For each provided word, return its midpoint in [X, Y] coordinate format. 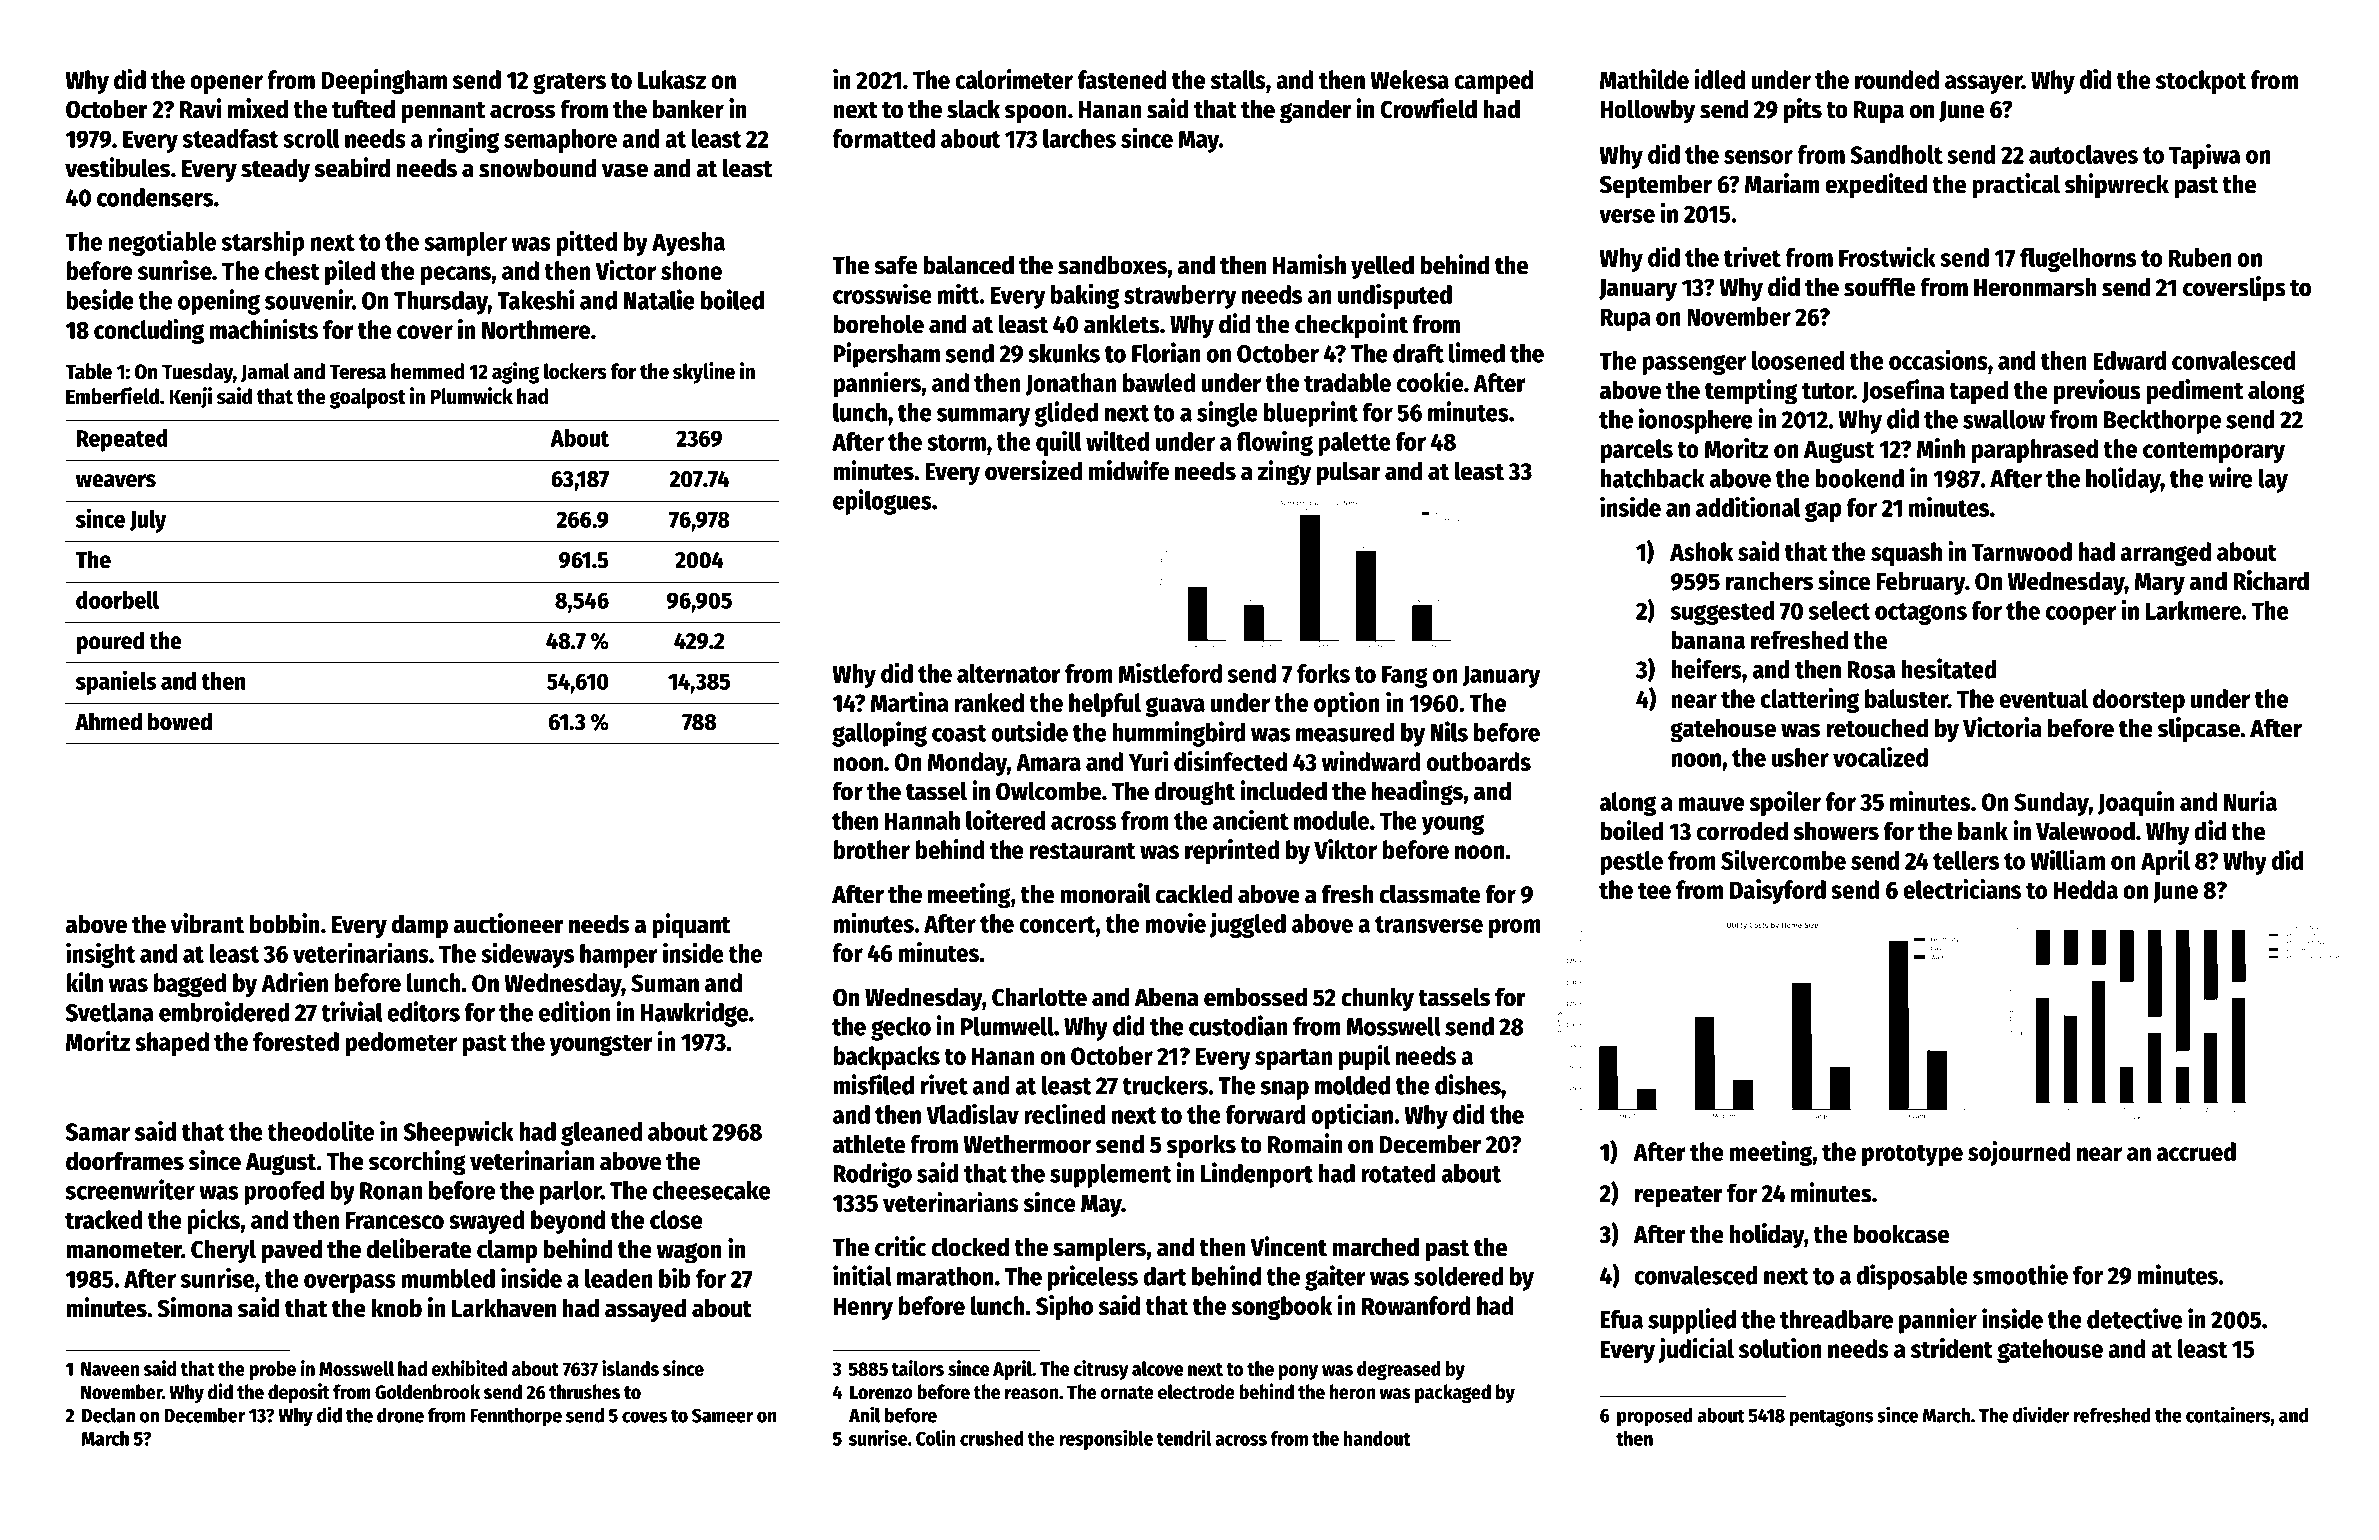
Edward [2129, 360]
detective [2134, 1318]
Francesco [395, 1220]
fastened [1122, 79]
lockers [575, 371]
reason [1031, 1394]
